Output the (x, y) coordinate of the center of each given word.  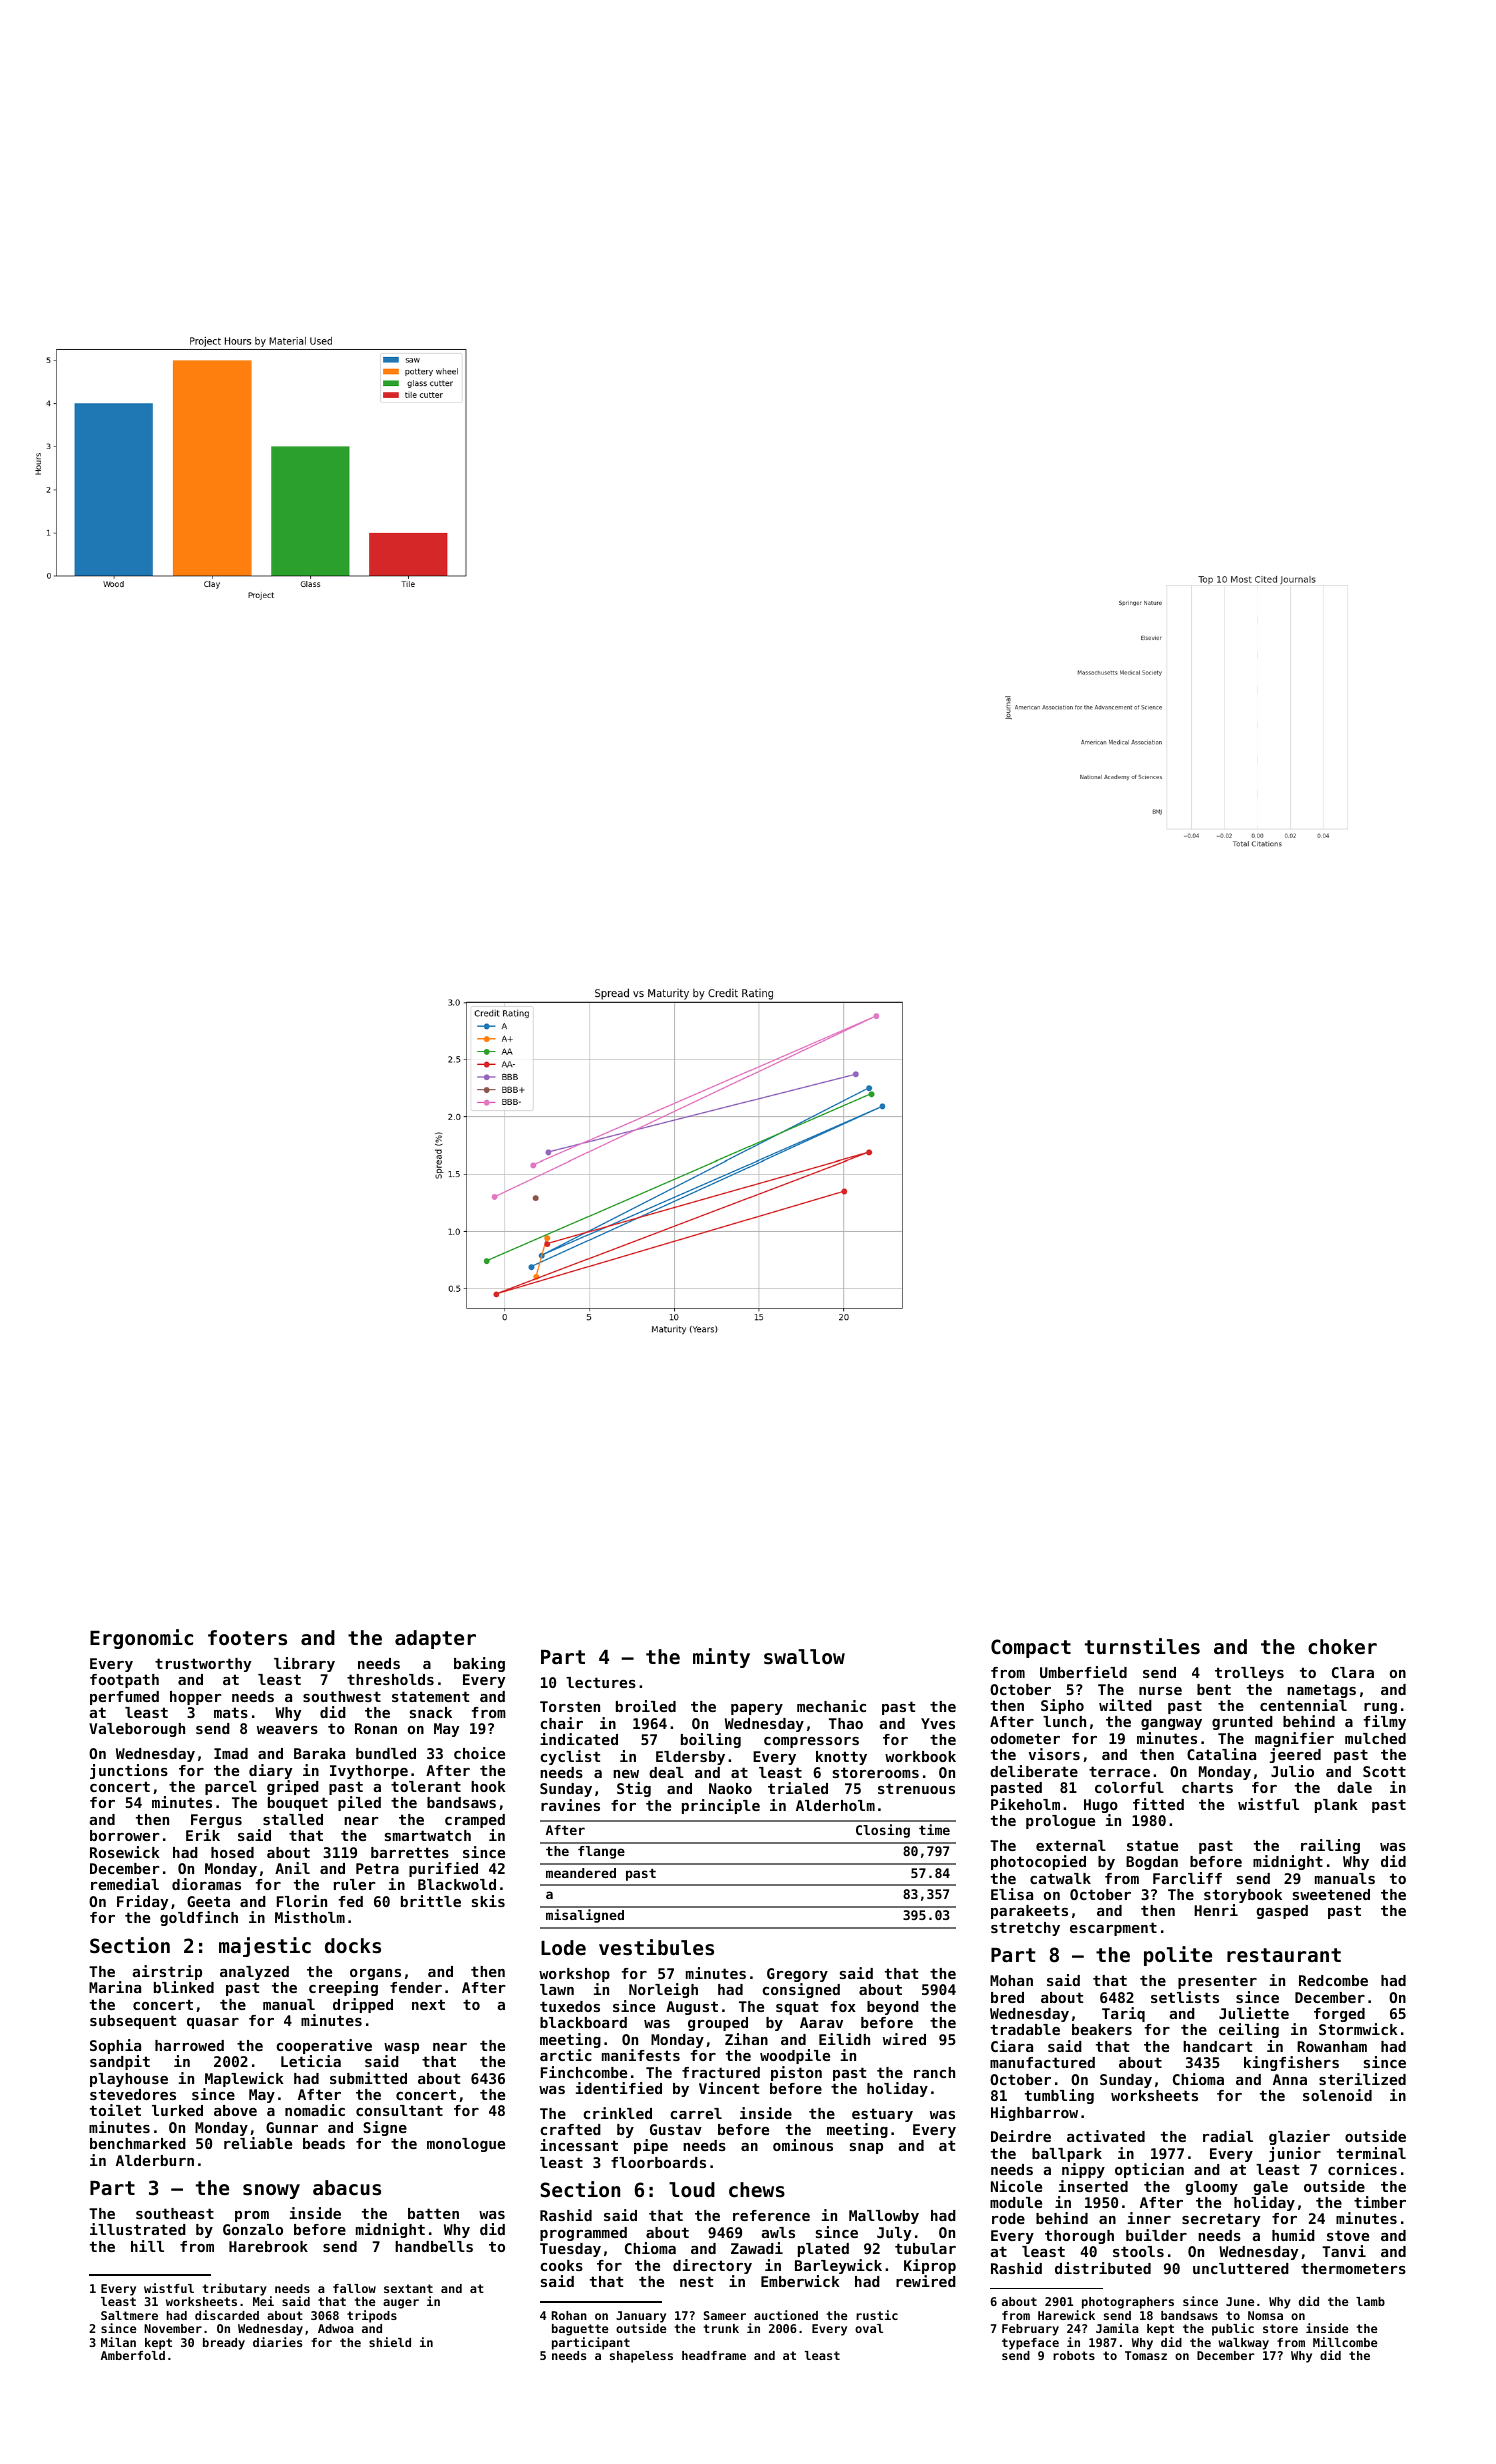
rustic (877, 2315)
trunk (721, 2328)
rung (1380, 1708)
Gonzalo (253, 2229)
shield (390, 2342)
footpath (124, 1681)
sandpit (120, 2062)
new (626, 1774)
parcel (231, 1788)
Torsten (570, 1706)
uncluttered (1241, 2268)
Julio (1292, 1771)
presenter (1217, 1982)
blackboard (583, 2022)
